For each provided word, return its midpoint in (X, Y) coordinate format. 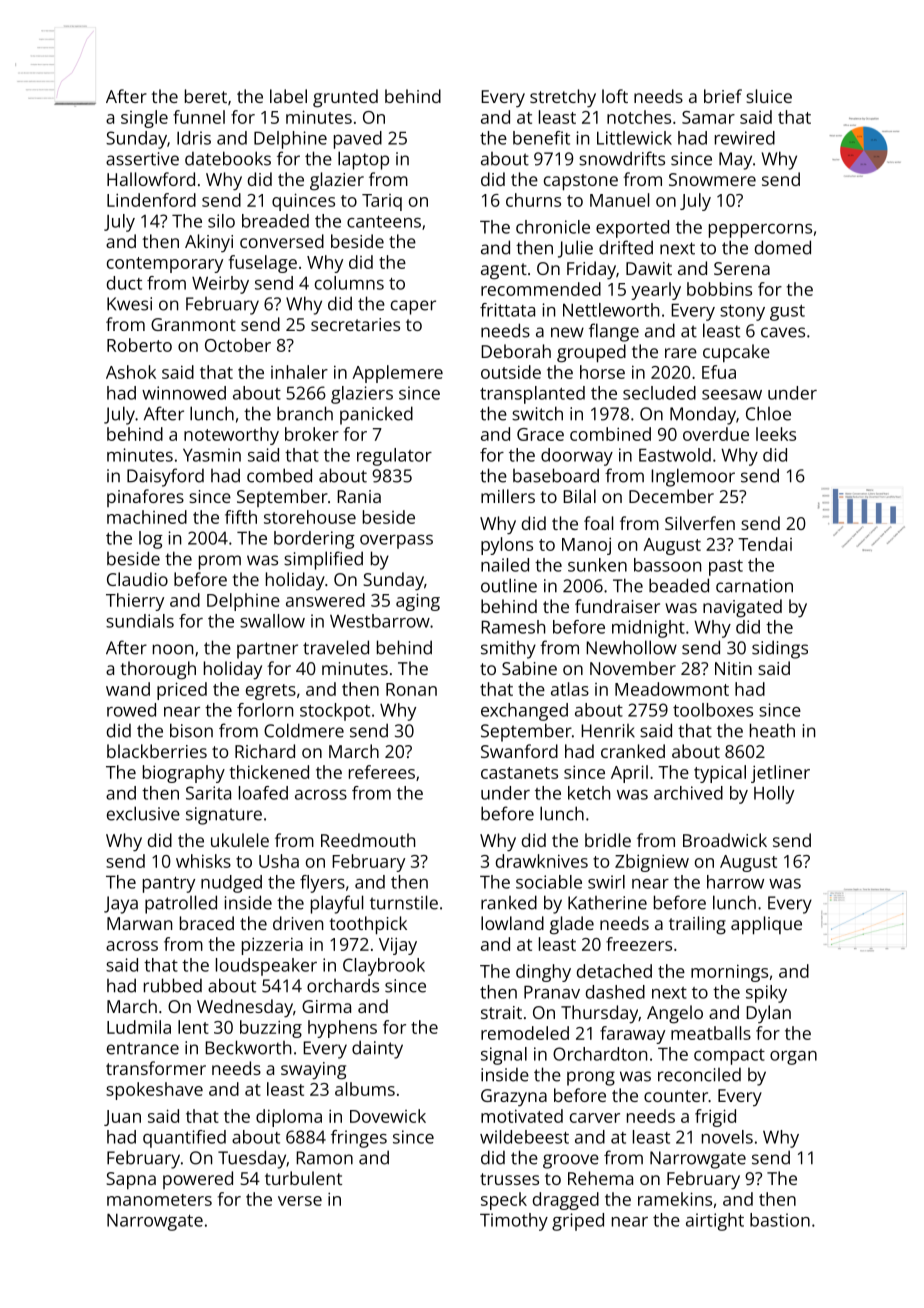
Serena (742, 268)
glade (572, 925)
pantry (169, 885)
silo (221, 221)
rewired (745, 138)
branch (305, 413)
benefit (541, 138)
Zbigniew (652, 863)
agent (504, 271)
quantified (184, 1139)
